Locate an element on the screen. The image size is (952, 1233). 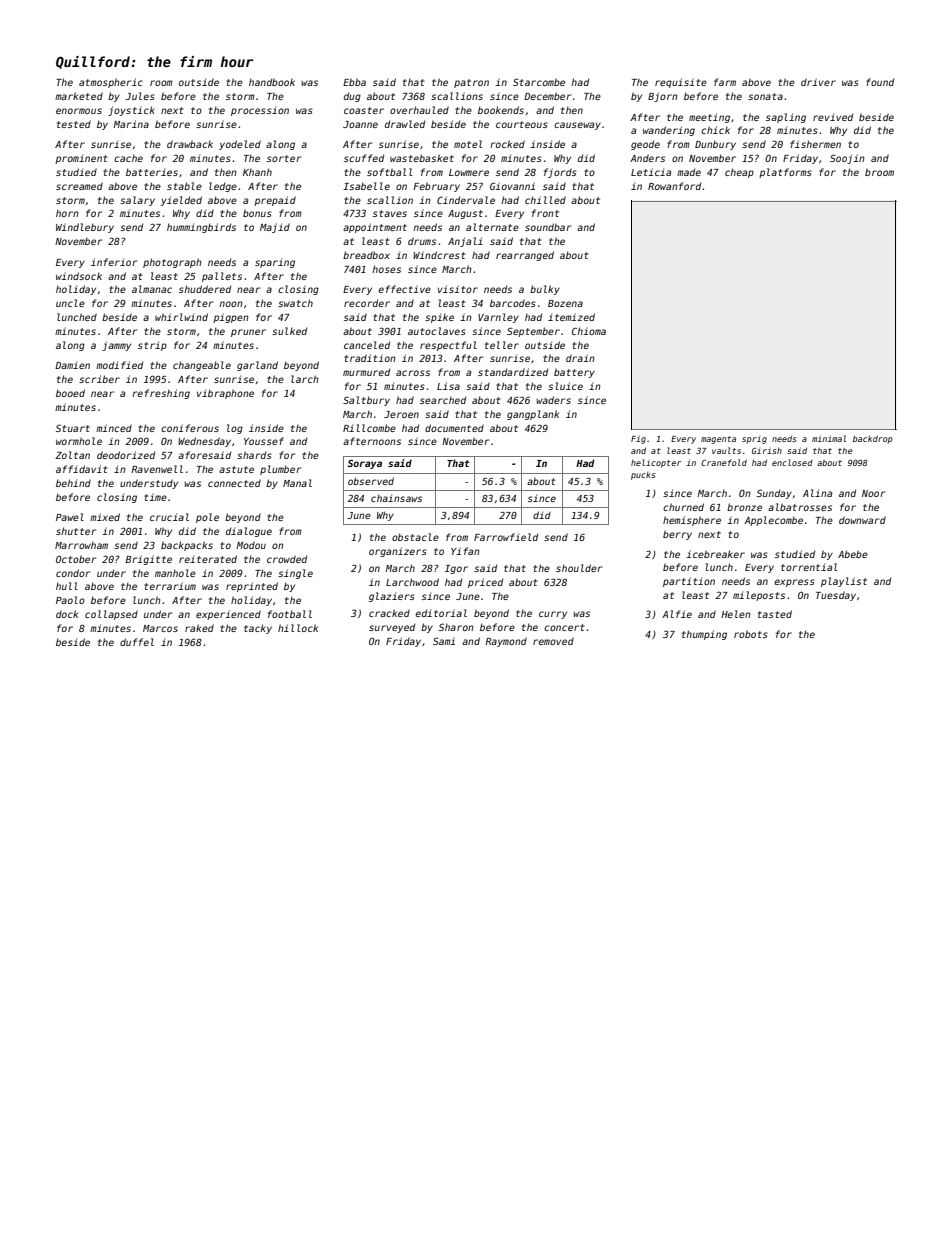
Zoltan is located at coordinates (72, 455).
